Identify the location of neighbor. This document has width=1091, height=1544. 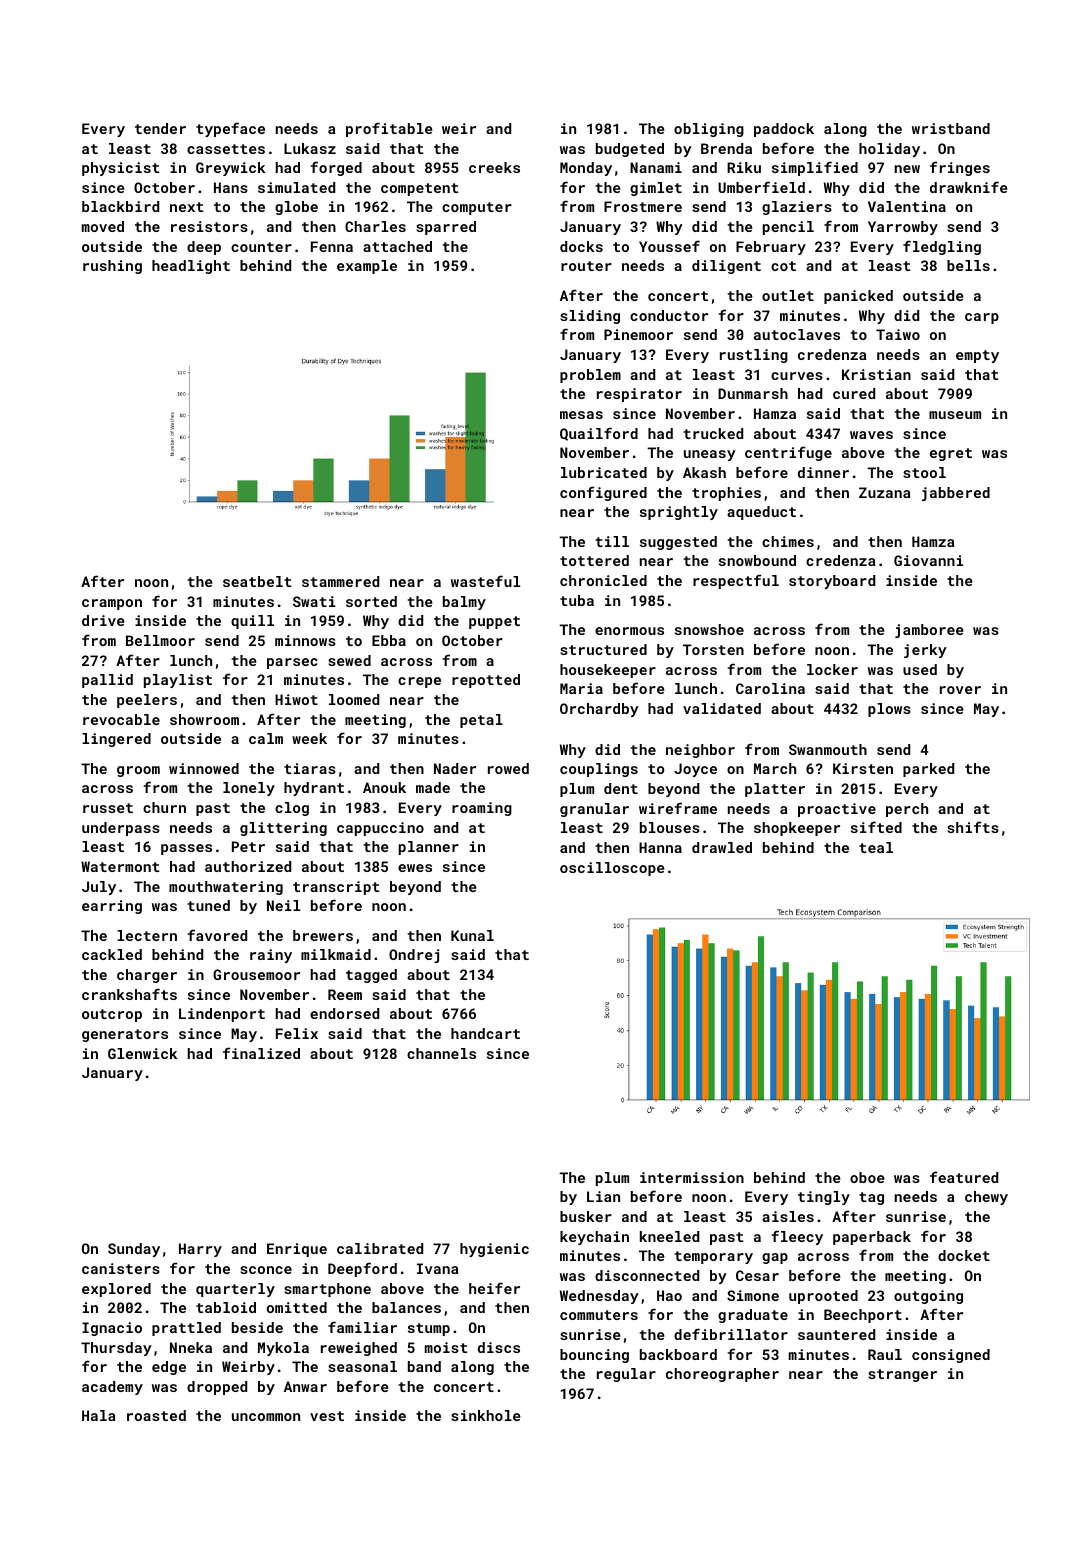
(700, 751).
